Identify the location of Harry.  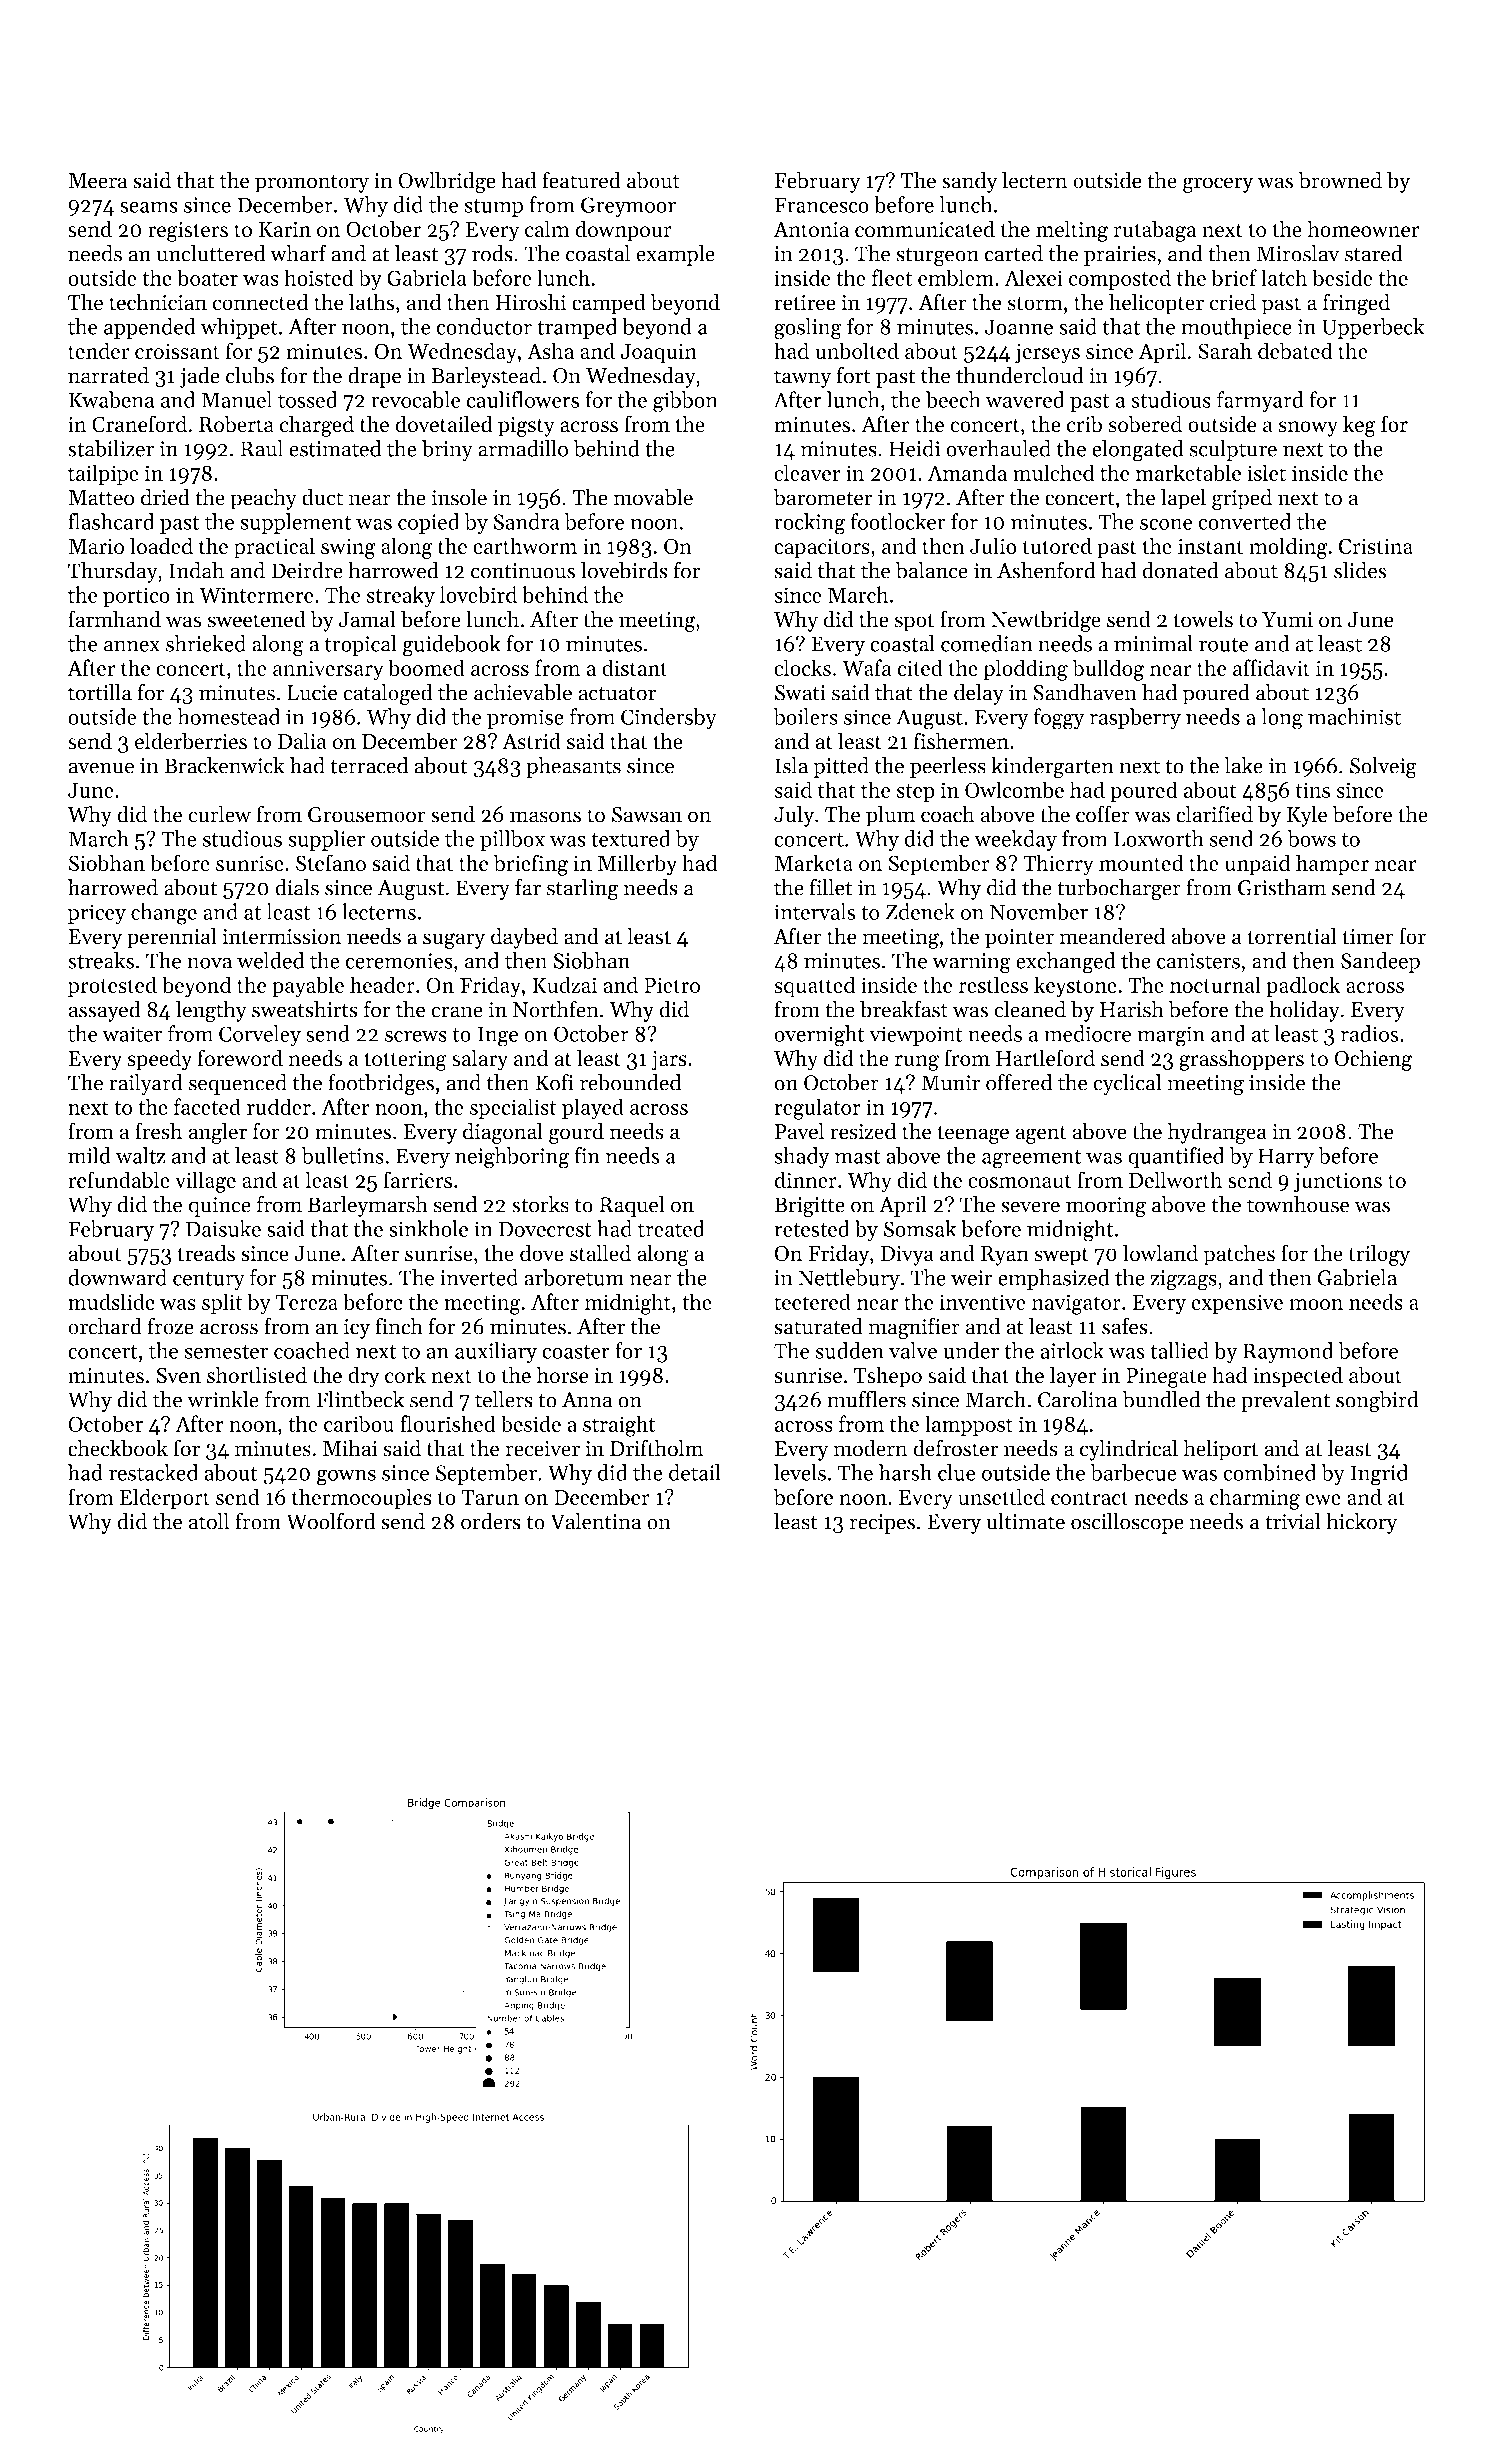
(1286, 1158).
